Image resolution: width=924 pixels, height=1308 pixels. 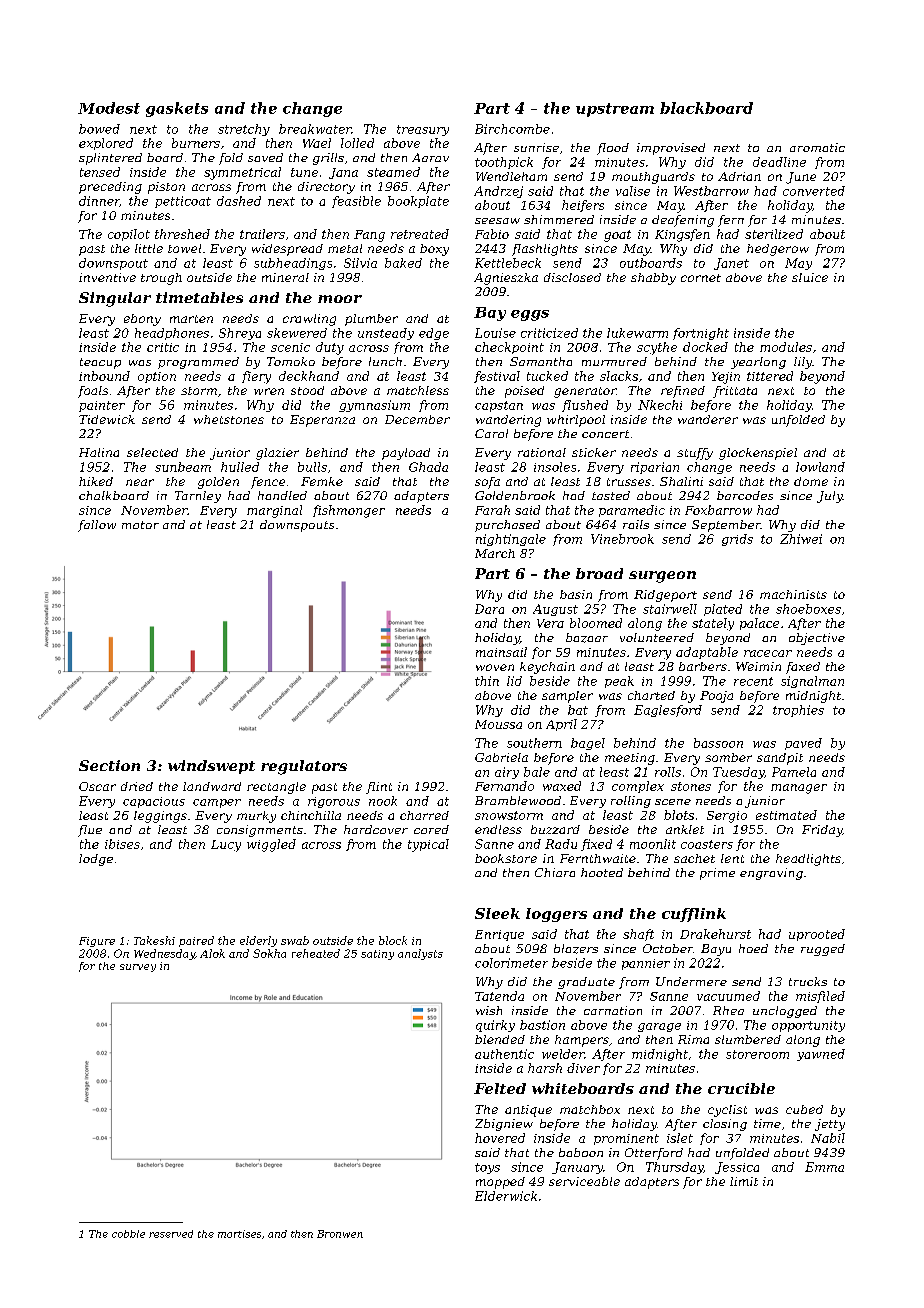 What do you see at coordinates (653, 279) in the document?
I see `shabby` at bounding box center [653, 279].
